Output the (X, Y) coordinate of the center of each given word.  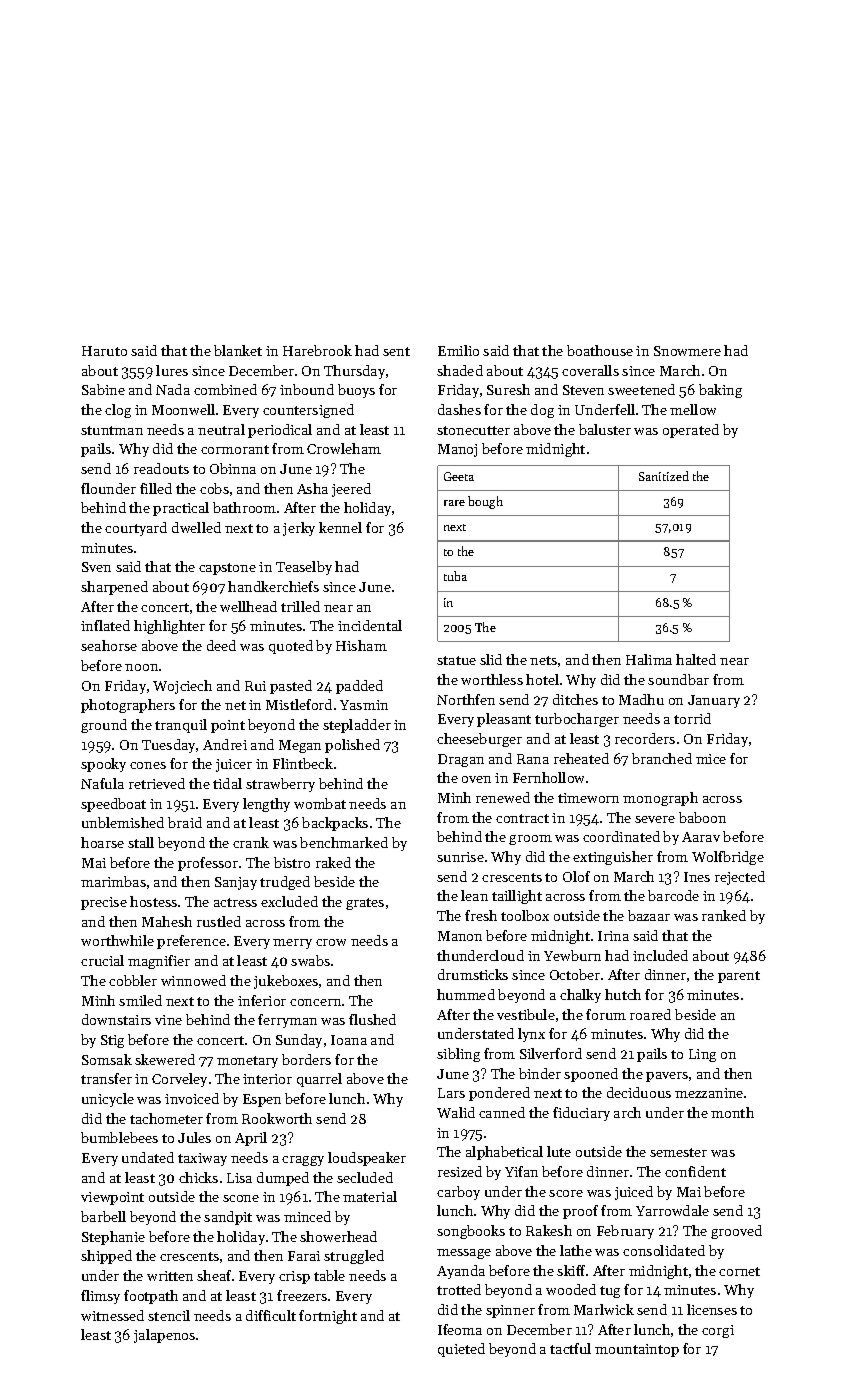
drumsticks (473, 974)
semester (678, 1152)
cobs (214, 488)
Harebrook (317, 350)
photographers (128, 706)
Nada (173, 389)
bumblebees (119, 1137)
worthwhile (117, 940)
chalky (580, 996)
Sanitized (664, 476)
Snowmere (687, 351)
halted (696, 659)
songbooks (471, 1232)
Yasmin (364, 705)
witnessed (112, 1315)
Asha (312, 488)
